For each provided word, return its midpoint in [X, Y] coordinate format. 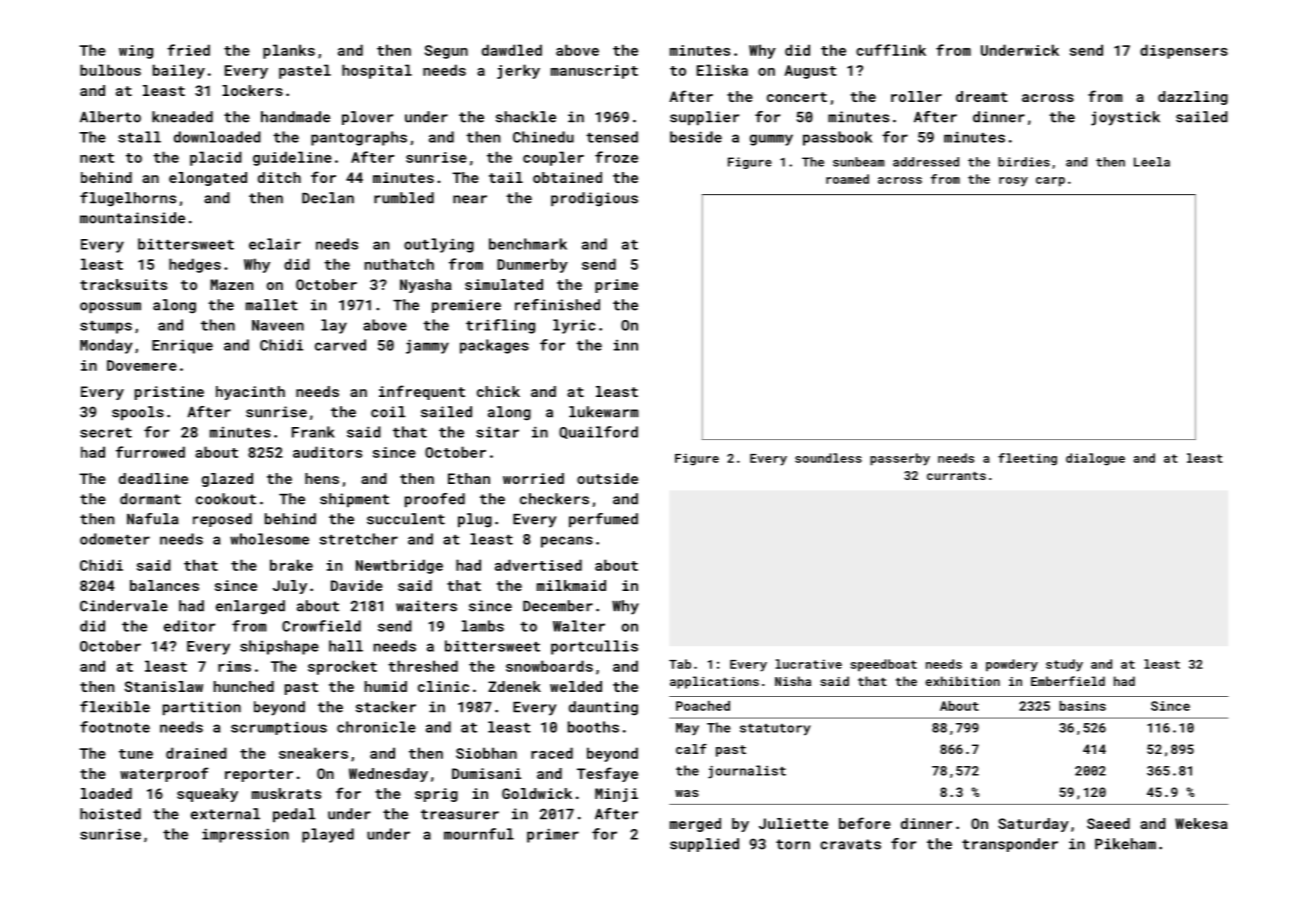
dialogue [1095, 459]
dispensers [1184, 51]
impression [245, 835]
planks [289, 51]
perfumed [603, 520]
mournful [479, 834]
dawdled [512, 50]
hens [322, 478]
